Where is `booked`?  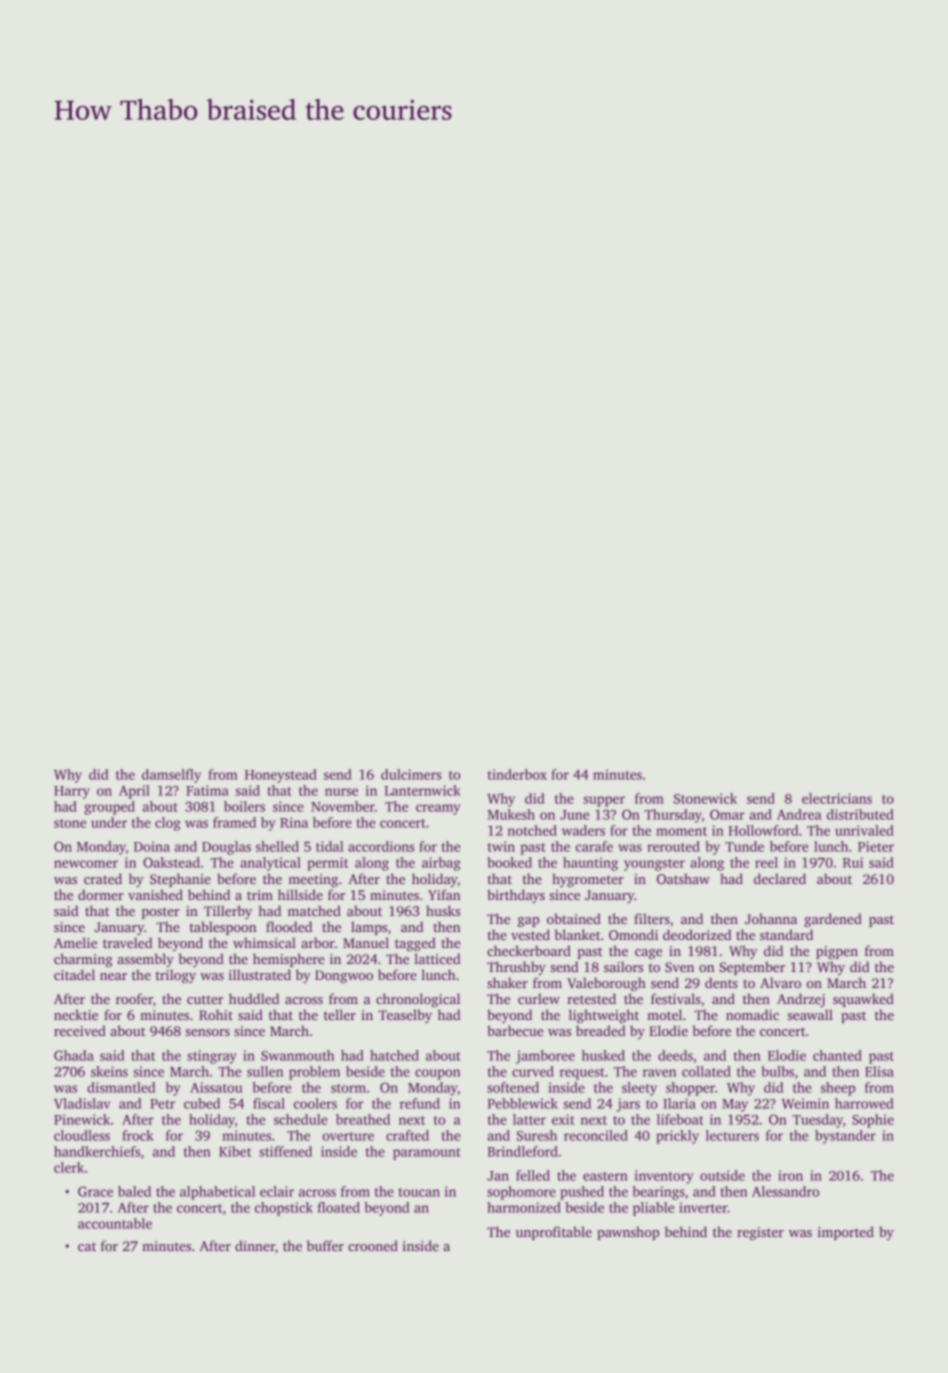
booked is located at coordinates (509, 862).
